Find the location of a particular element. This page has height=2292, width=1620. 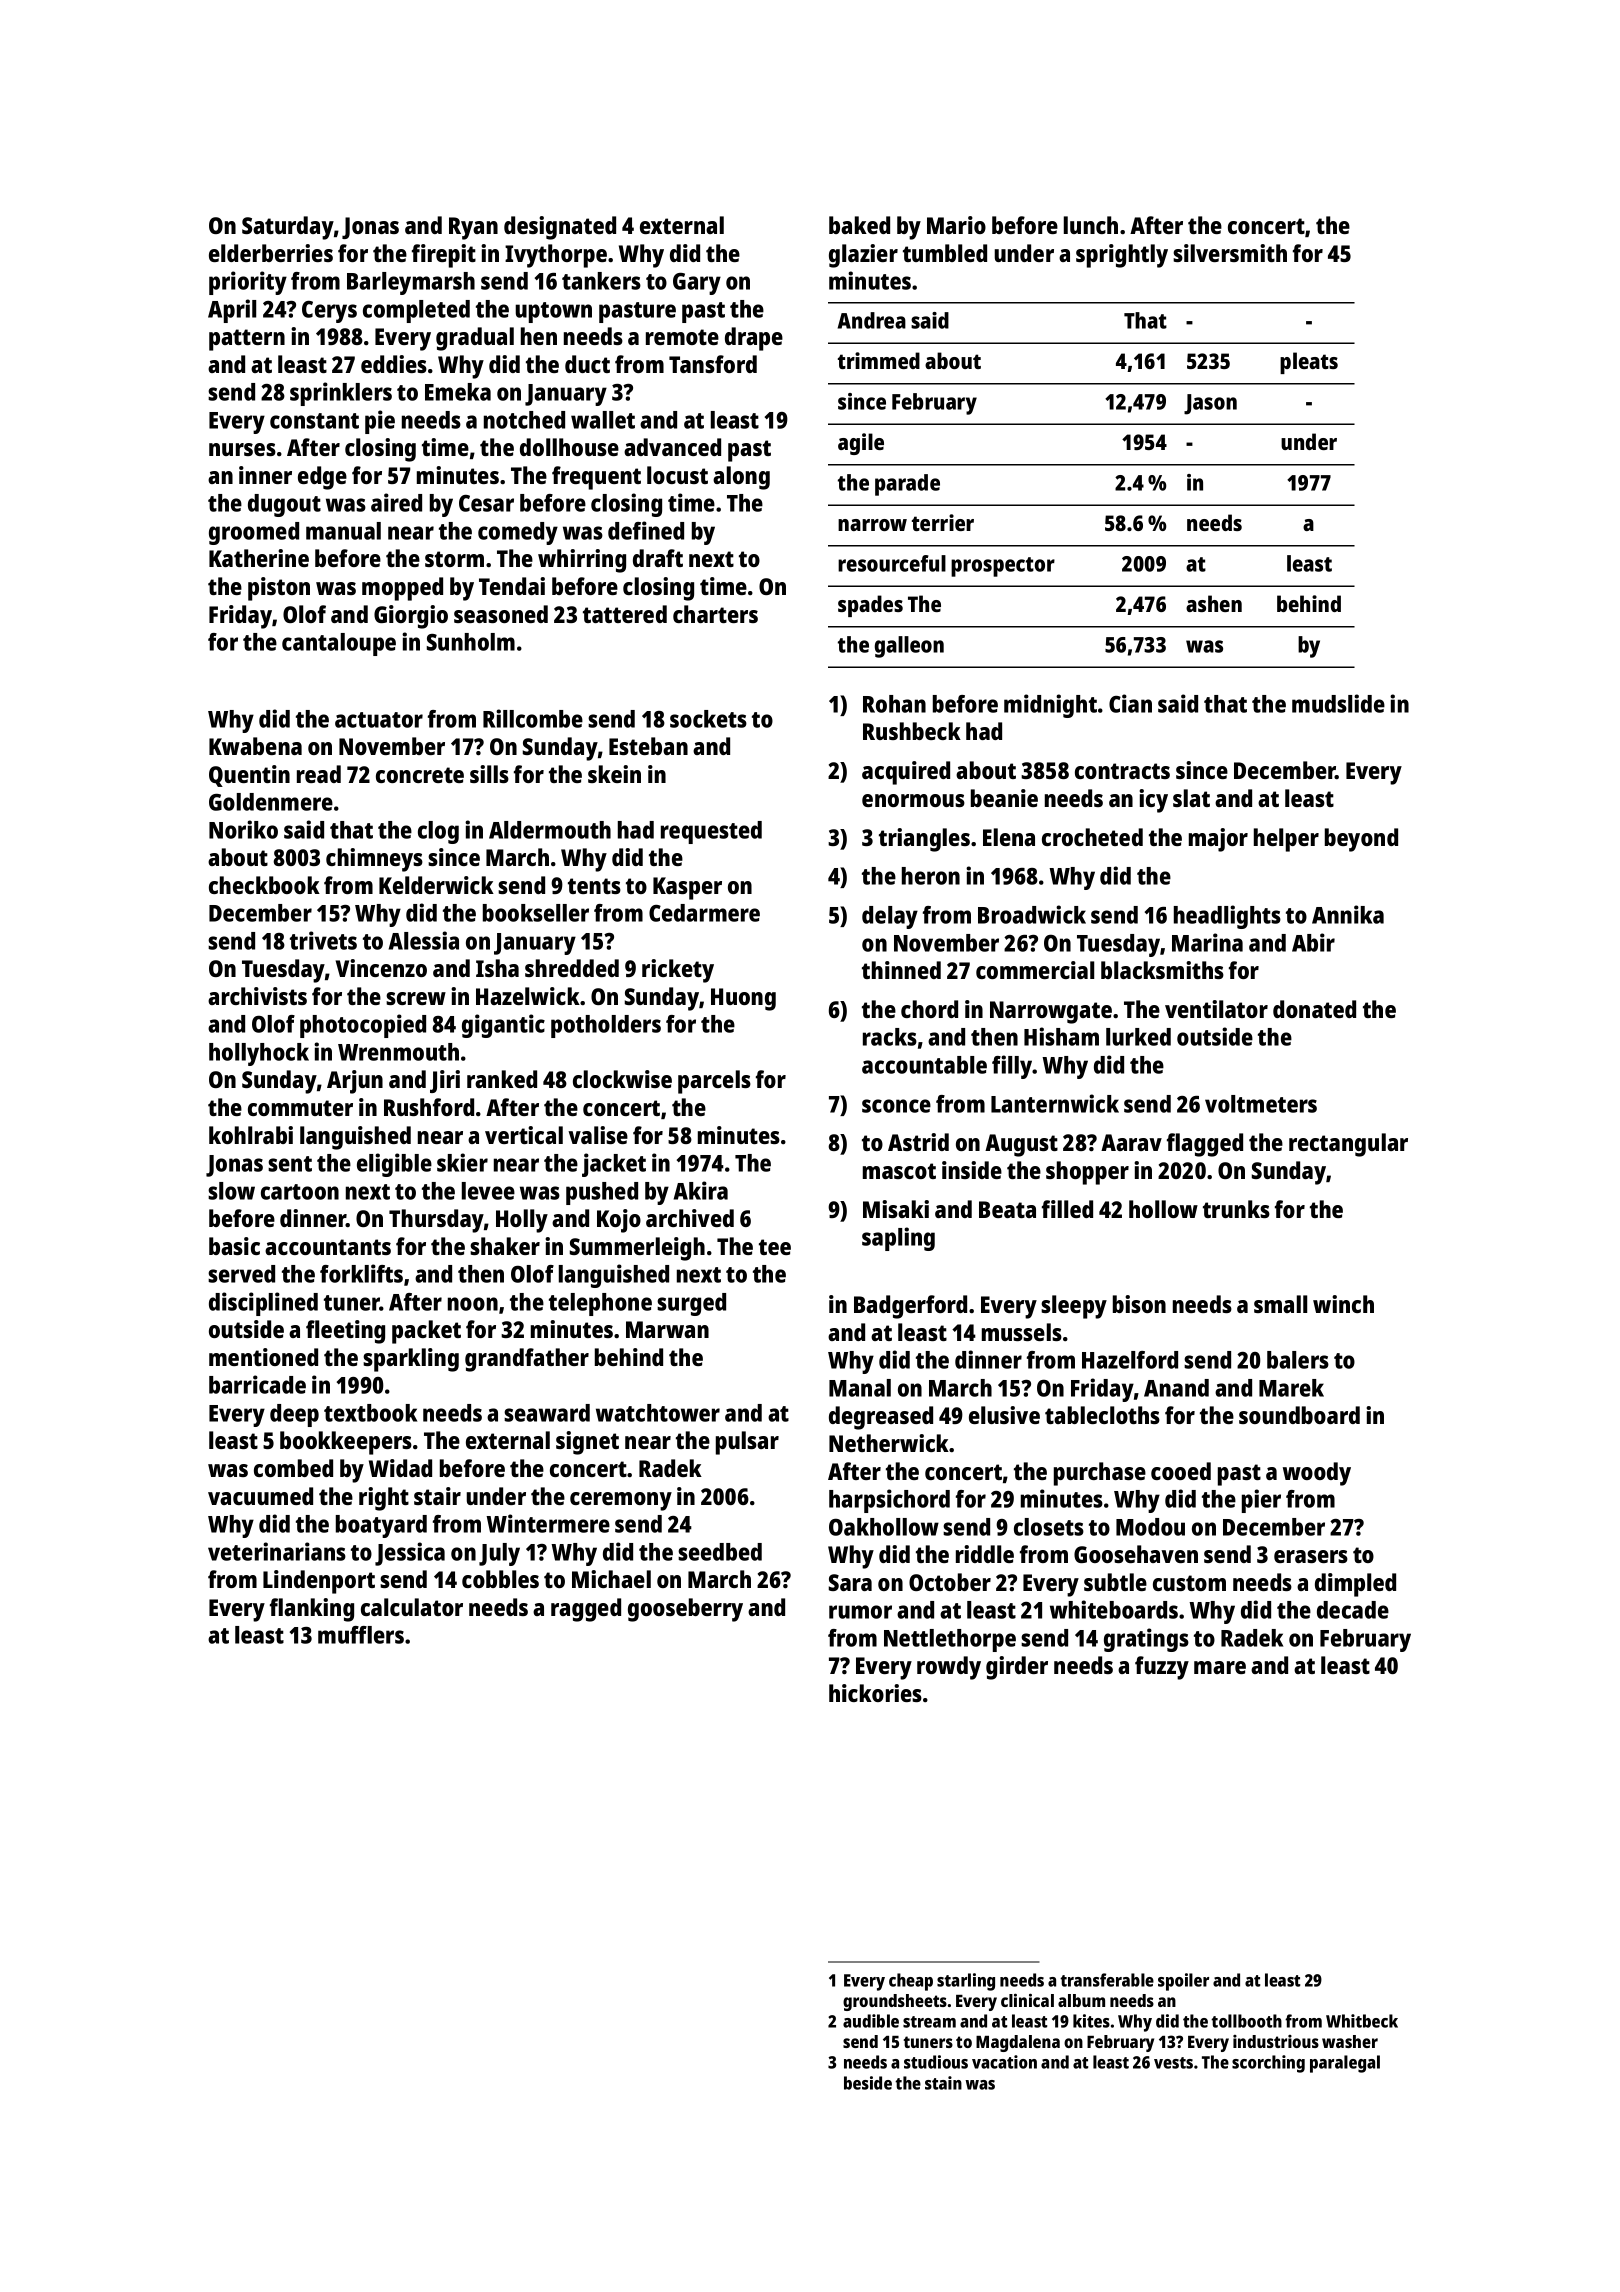

ranked is located at coordinates (502, 1079).
